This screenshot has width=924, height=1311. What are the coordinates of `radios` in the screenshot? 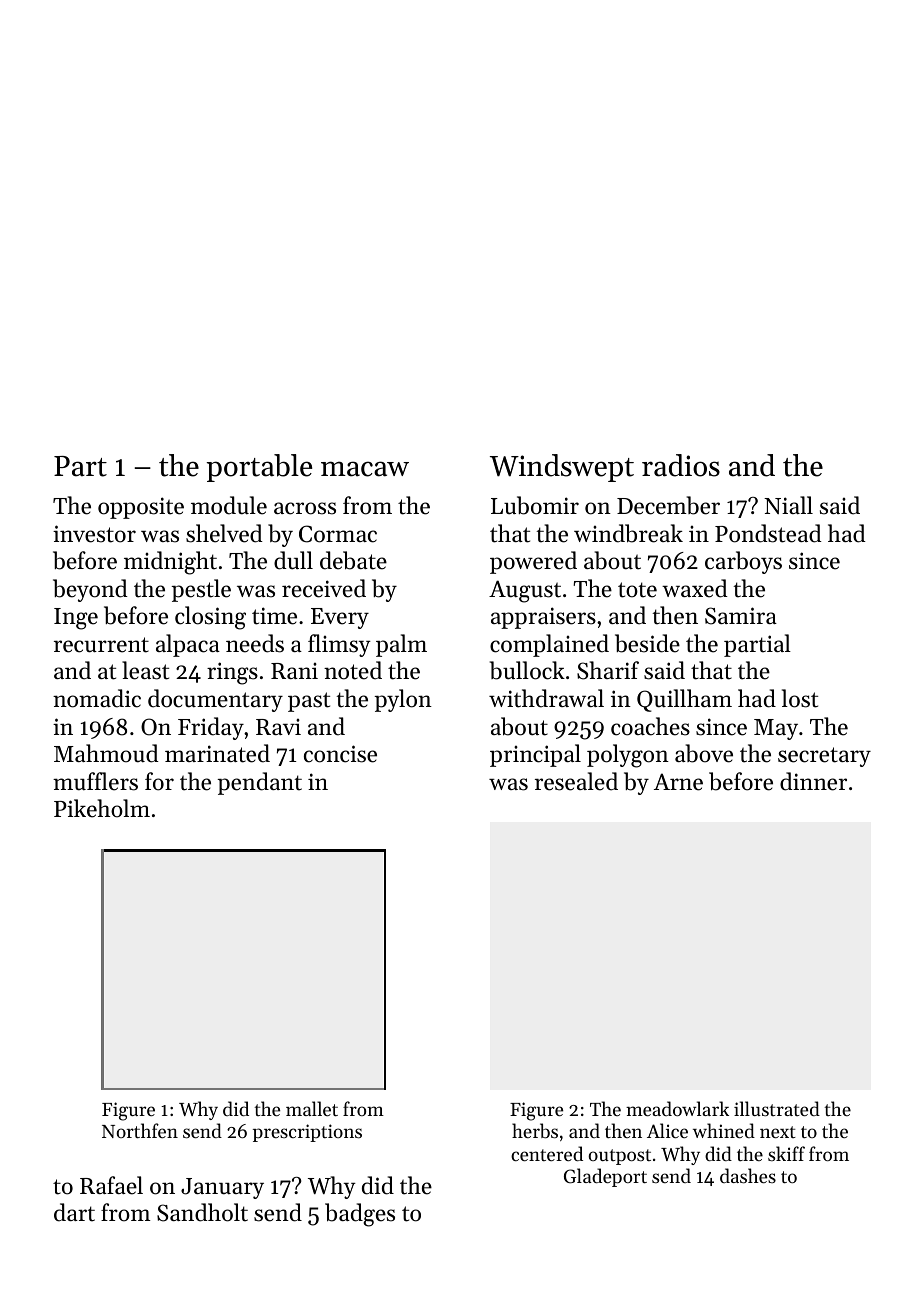 It's located at (681, 465).
